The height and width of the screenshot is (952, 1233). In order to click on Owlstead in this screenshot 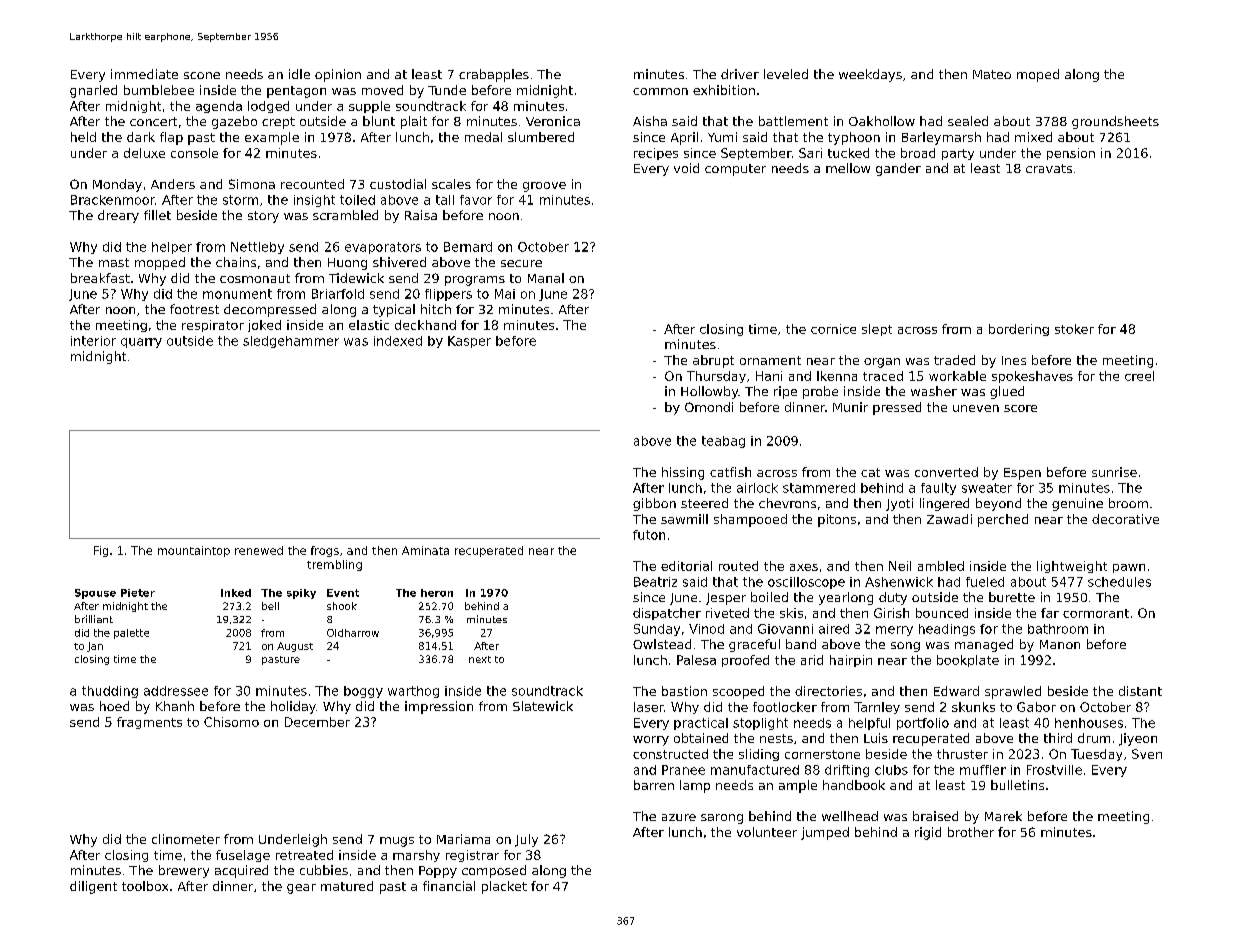, I will do `click(662, 644)`.
